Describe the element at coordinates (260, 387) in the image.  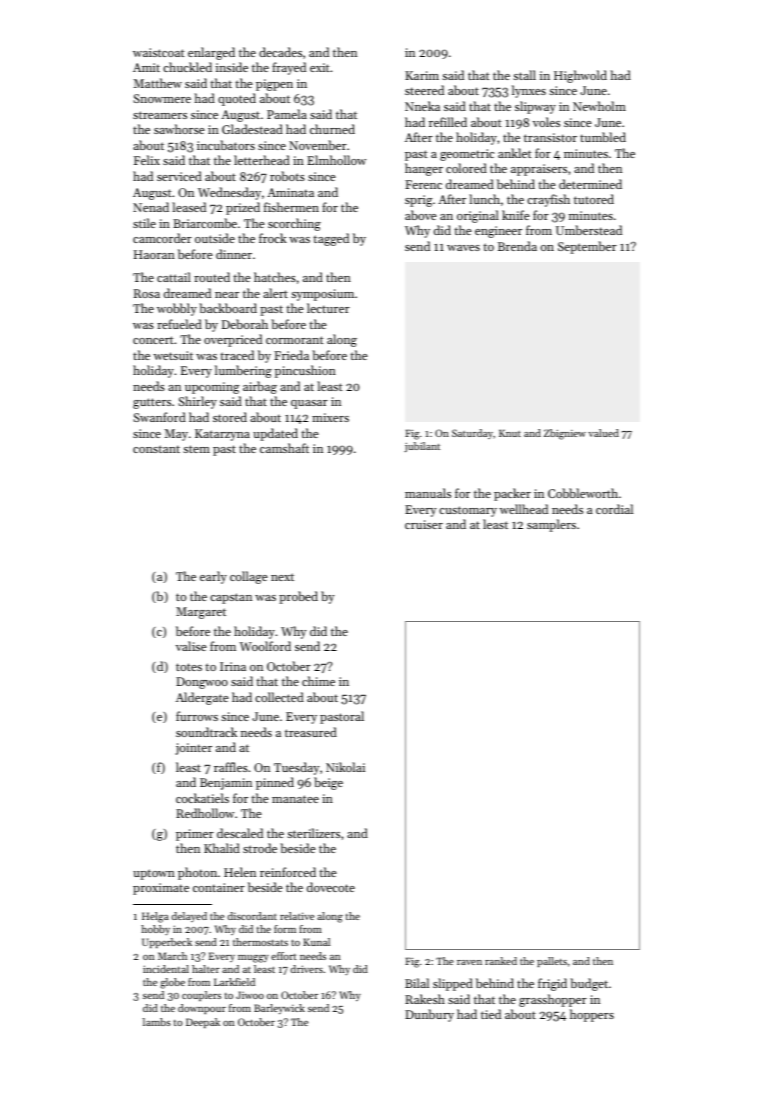
I see `airbag` at that location.
